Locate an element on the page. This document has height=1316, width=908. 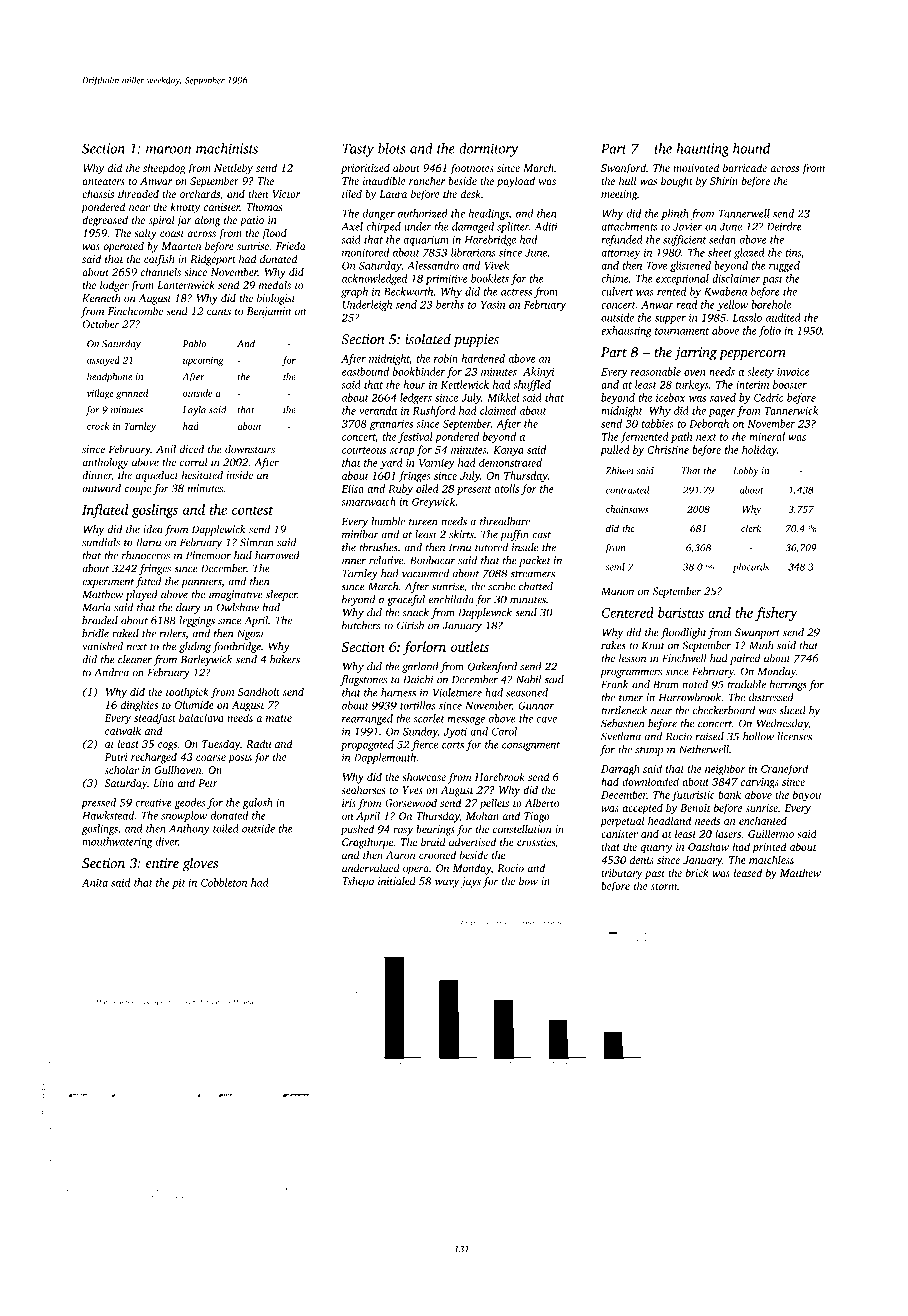
dairy is located at coordinates (188, 608).
